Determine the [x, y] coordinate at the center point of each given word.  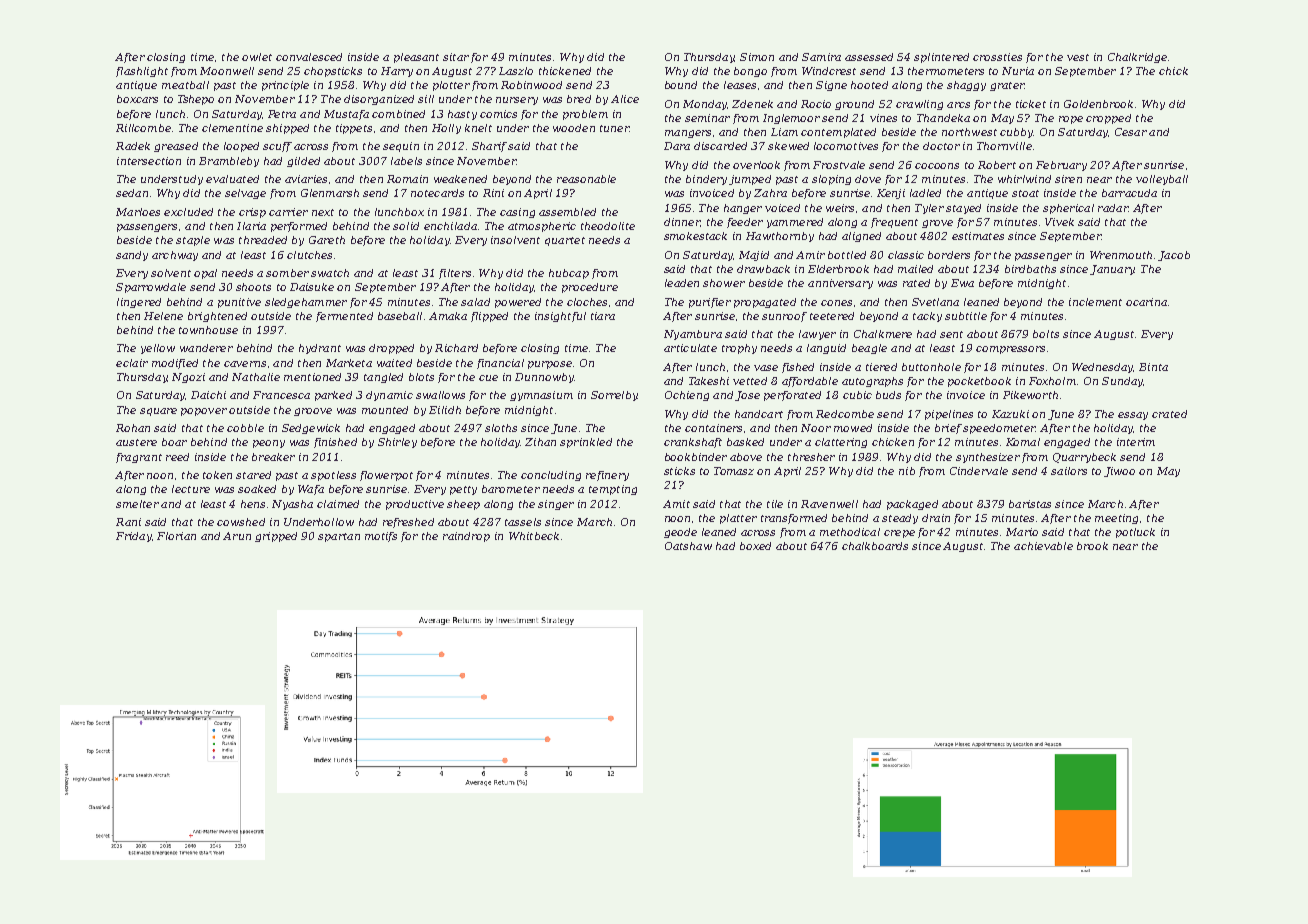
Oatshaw [688, 546]
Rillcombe [143, 128]
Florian [176, 536]
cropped [1108, 119]
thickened [565, 71]
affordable [810, 382]
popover [204, 412]
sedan [132, 193]
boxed [755, 546]
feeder [745, 223]
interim [1136, 442]
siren [1068, 179]
